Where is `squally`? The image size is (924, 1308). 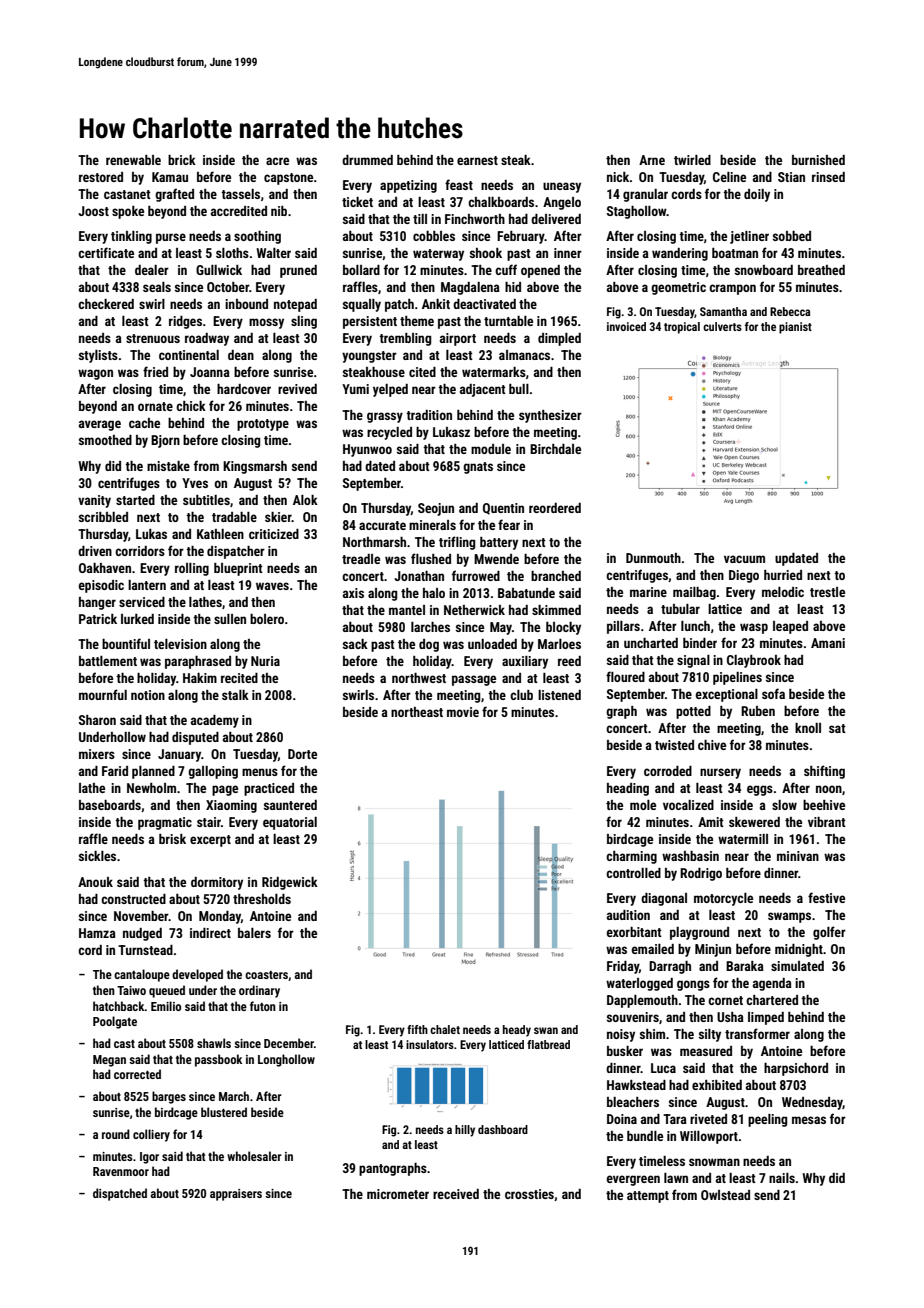
squally is located at coordinates (362, 305).
